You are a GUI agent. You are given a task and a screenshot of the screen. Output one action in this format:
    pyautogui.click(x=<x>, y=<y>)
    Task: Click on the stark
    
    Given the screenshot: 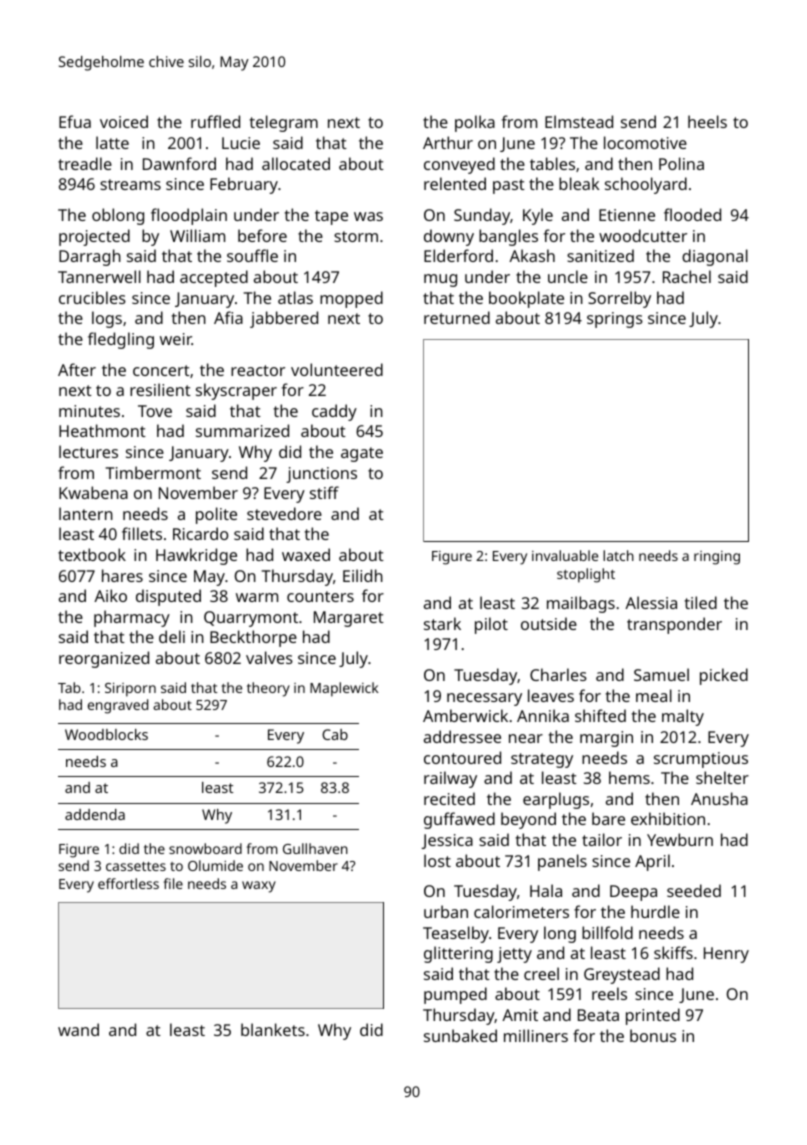 What is the action you would take?
    pyautogui.click(x=442, y=623)
